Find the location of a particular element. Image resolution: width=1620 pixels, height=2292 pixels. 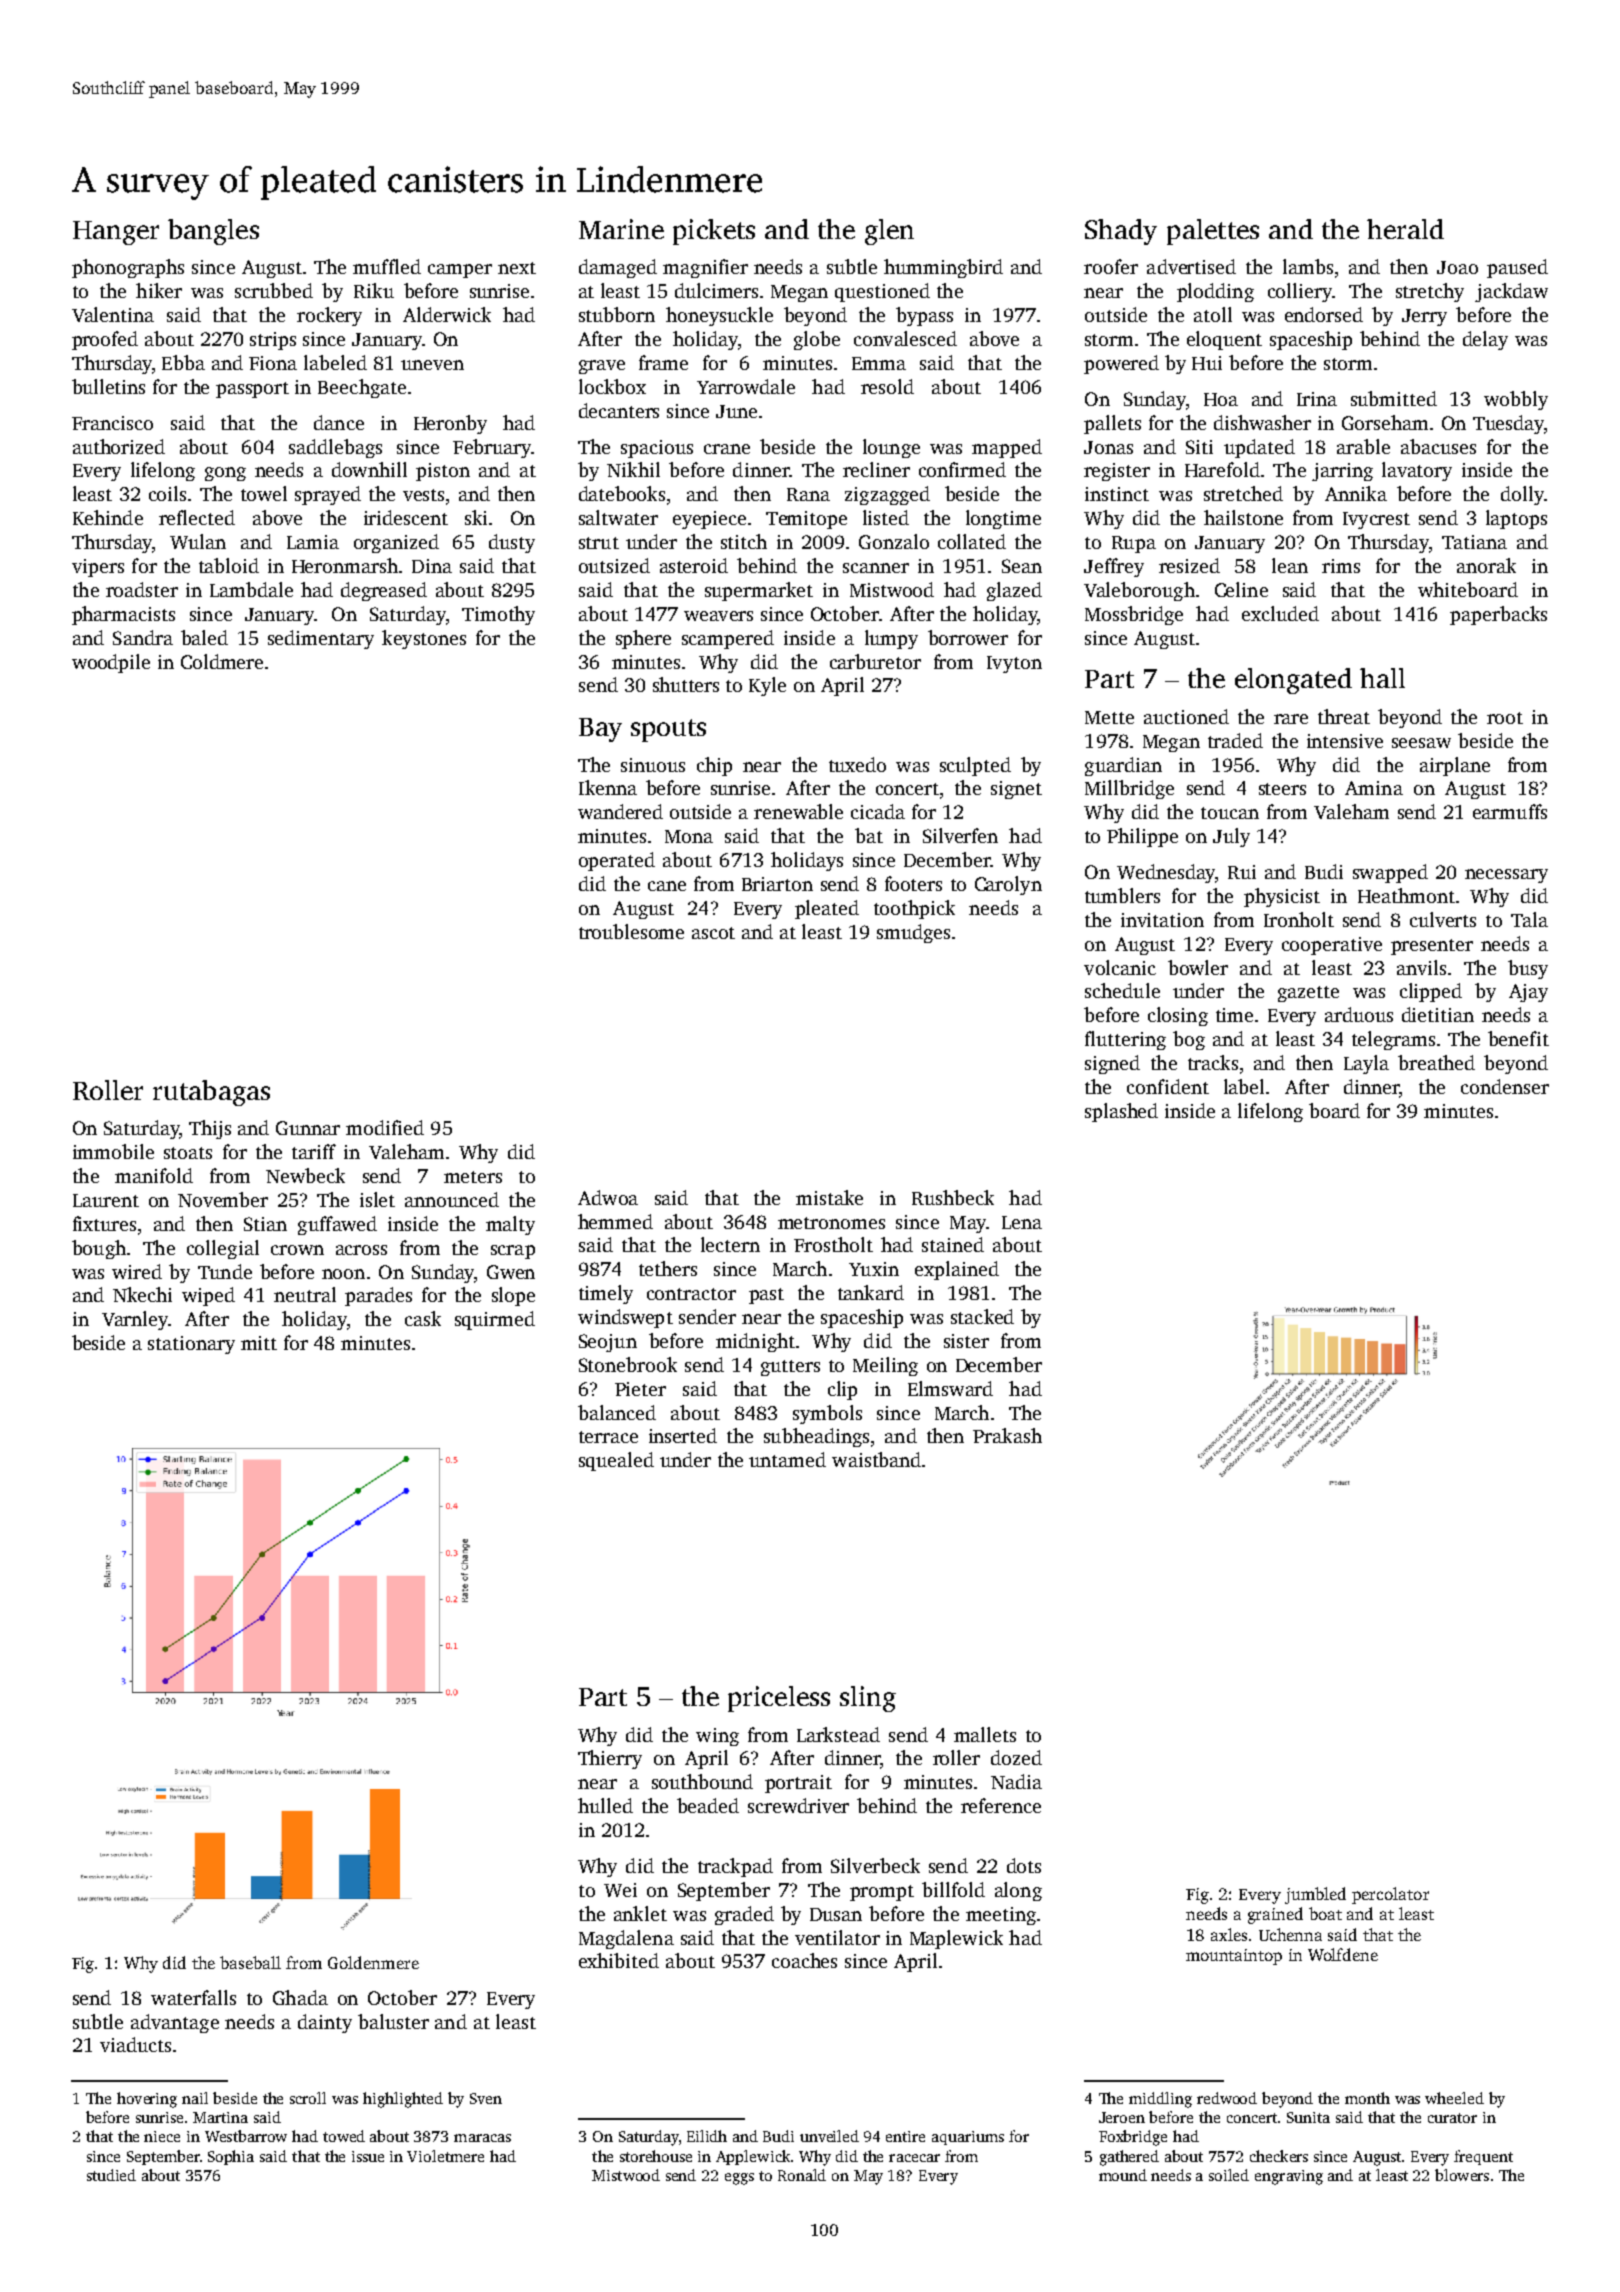

baseball is located at coordinates (250, 1962).
